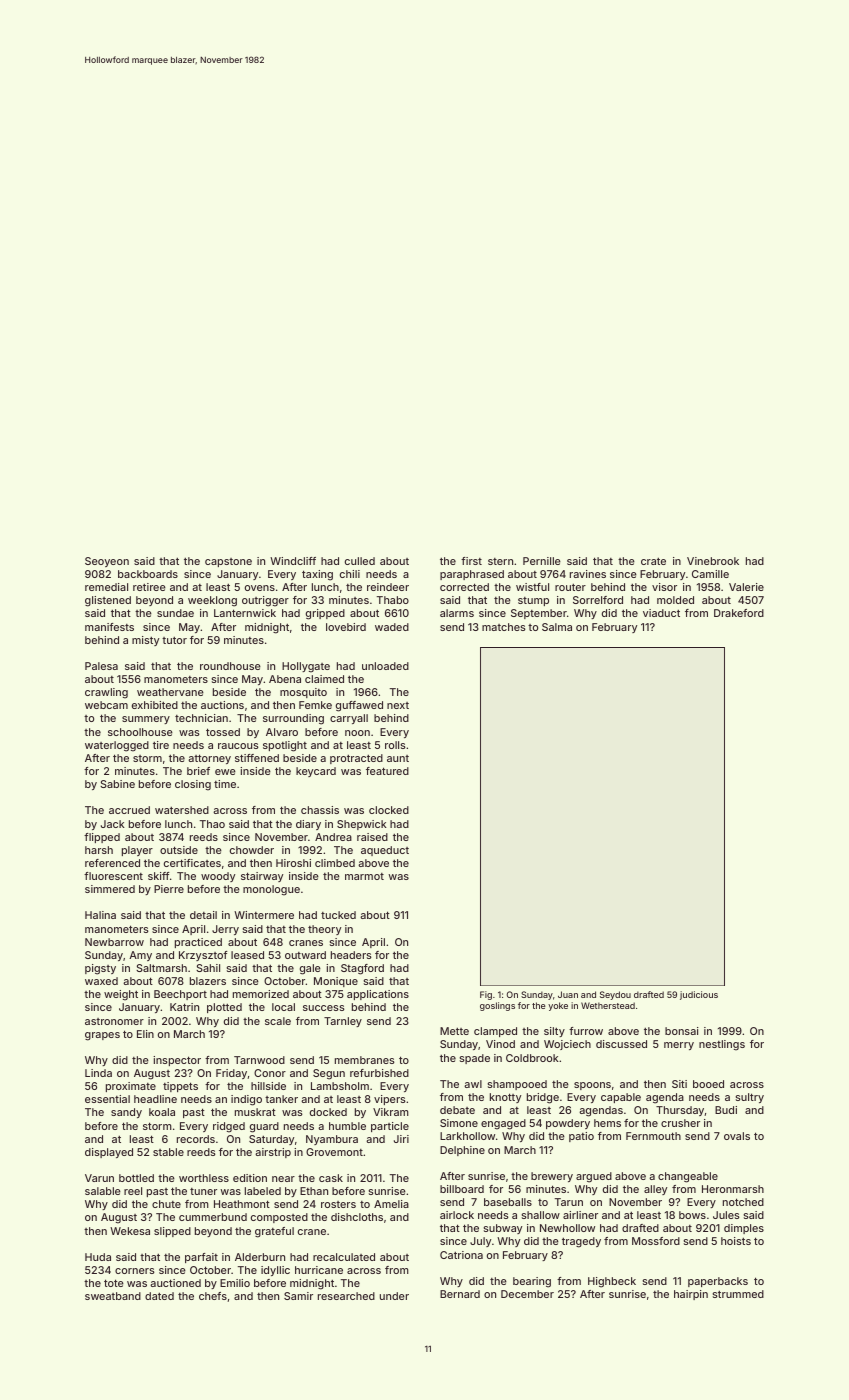  What do you see at coordinates (107, 562) in the page?
I see `Seoyeon` at bounding box center [107, 562].
